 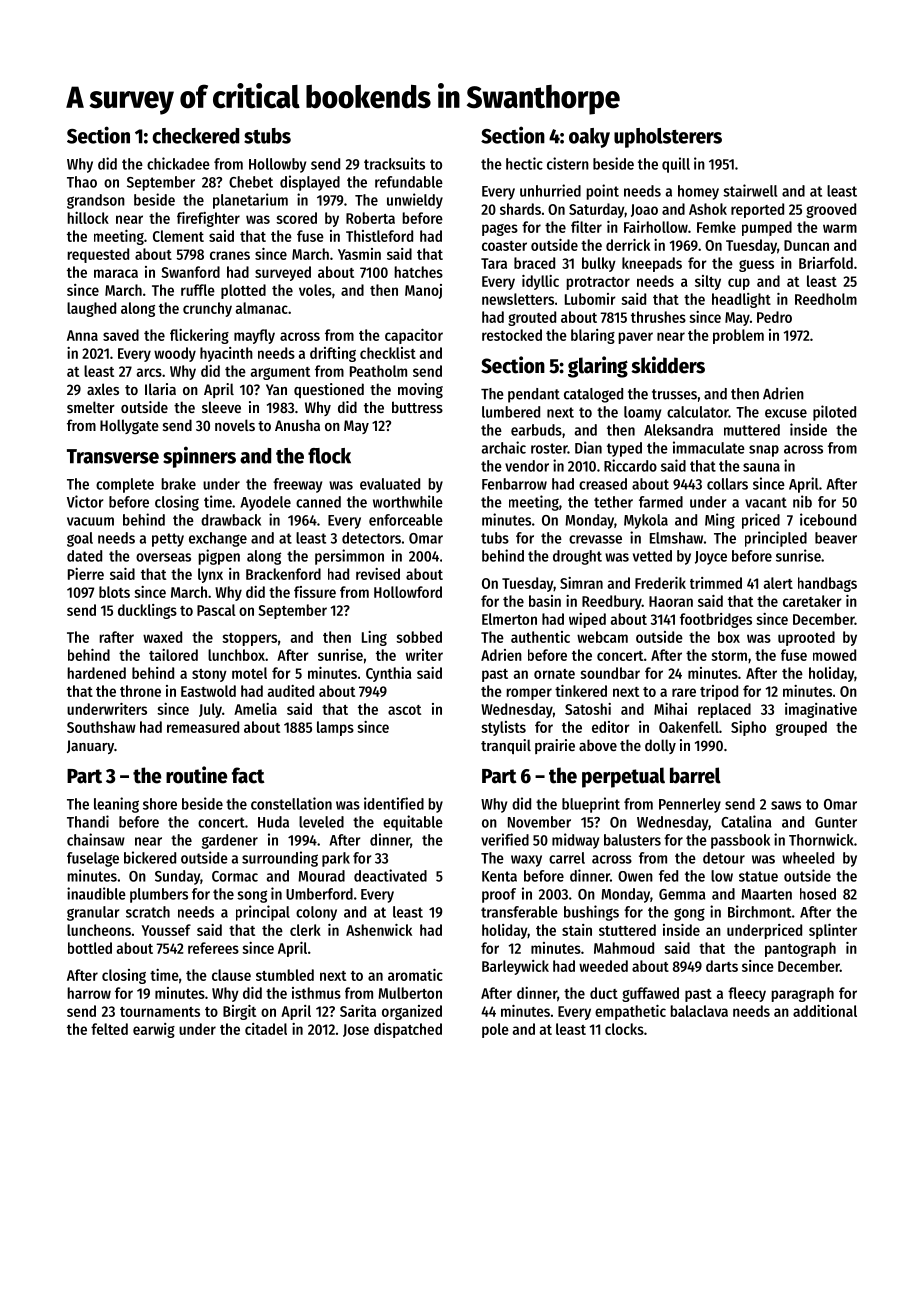 I want to click on remeasured, so click(x=203, y=727).
